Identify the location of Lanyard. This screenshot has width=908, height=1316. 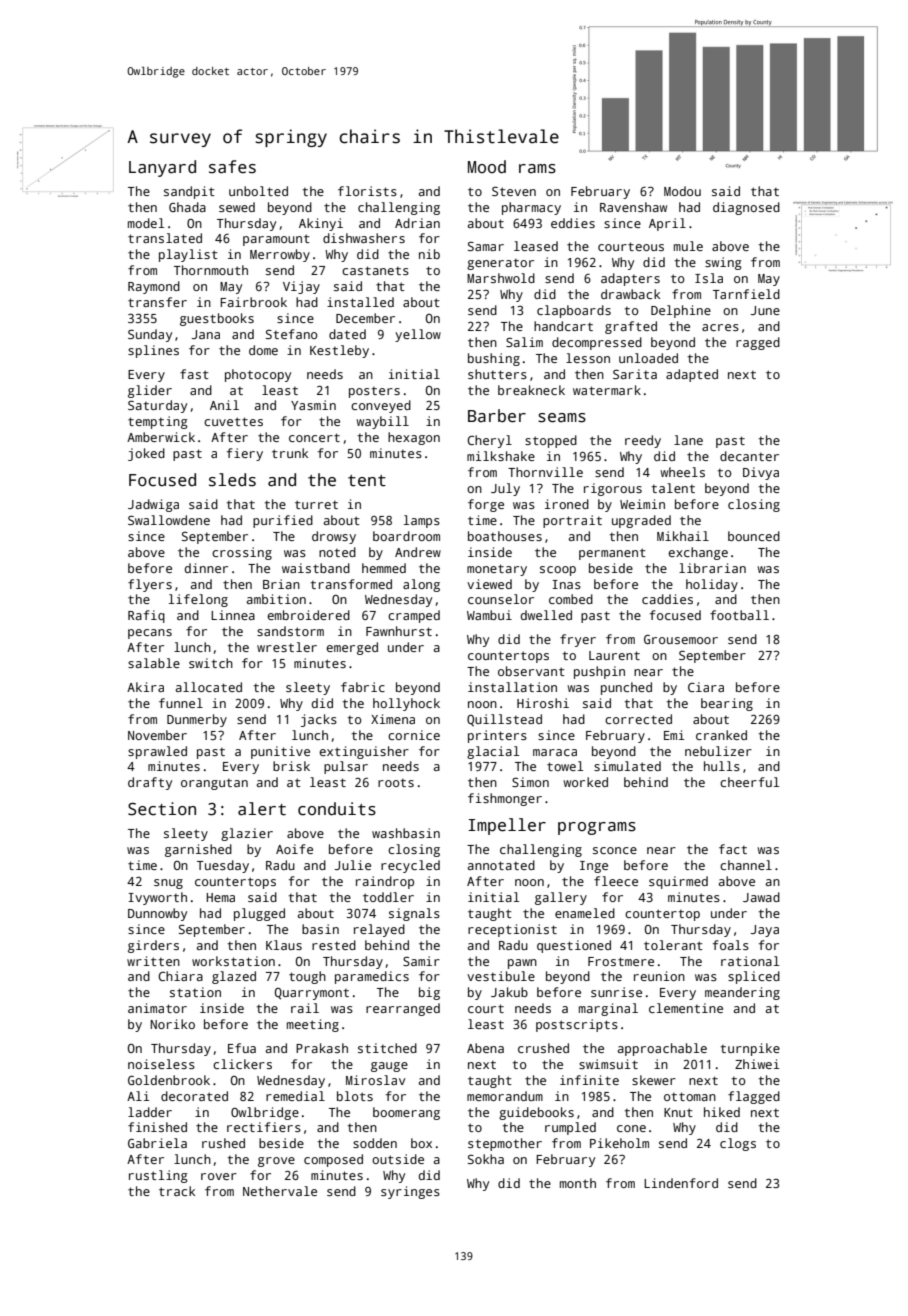
(162, 168).
